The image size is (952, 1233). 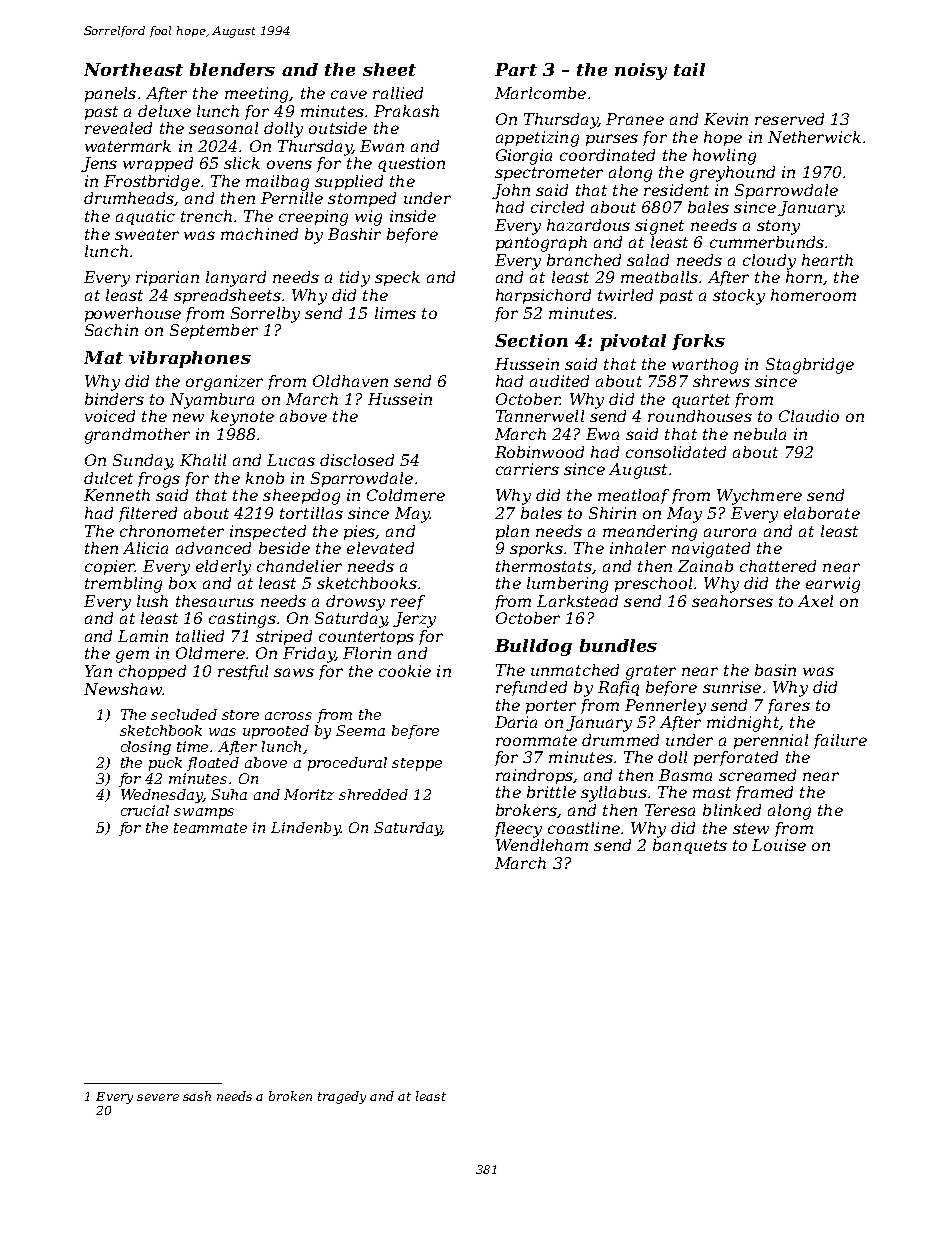 What do you see at coordinates (158, 1097) in the page?
I see `severe` at bounding box center [158, 1097].
